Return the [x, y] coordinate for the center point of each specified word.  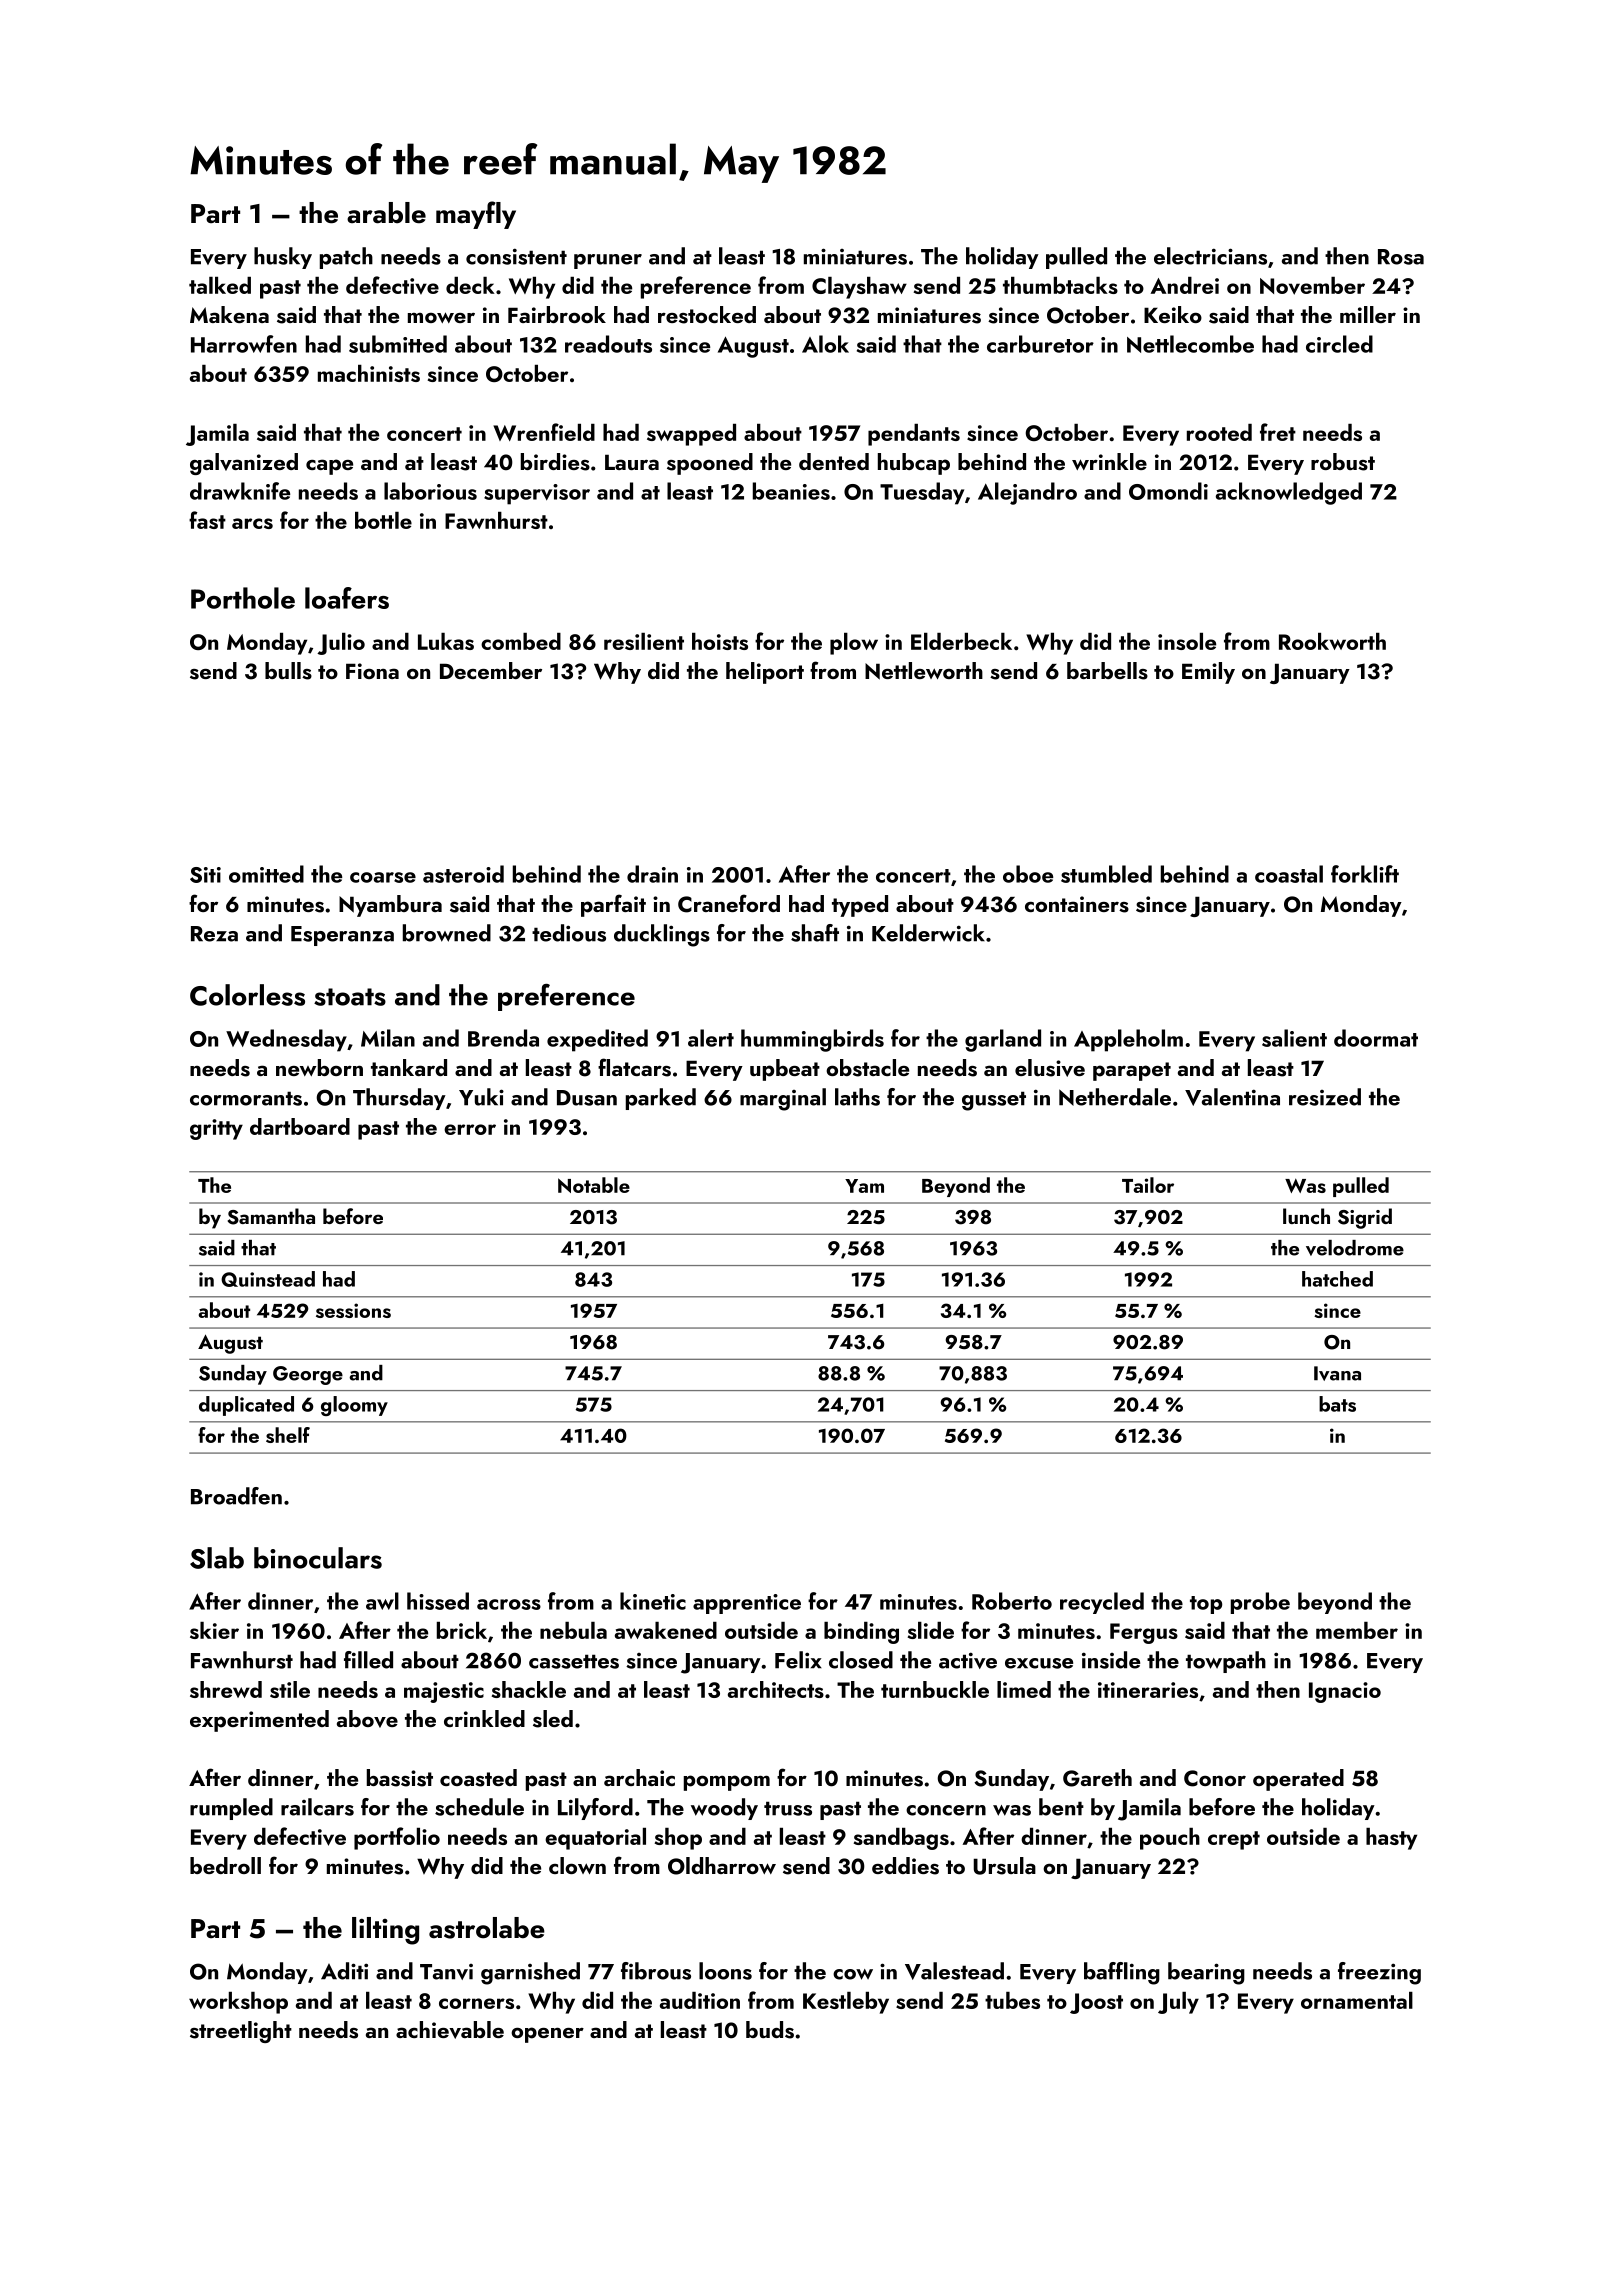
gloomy [354, 1406]
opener [547, 2035]
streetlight [241, 2032]
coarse [383, 877]
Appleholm [1128, 1040]
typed [860, 906]
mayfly [476, 215]
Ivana [1337, 1373]
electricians [1210, 256]
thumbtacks [1060, 285]
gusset [994, 1101]
